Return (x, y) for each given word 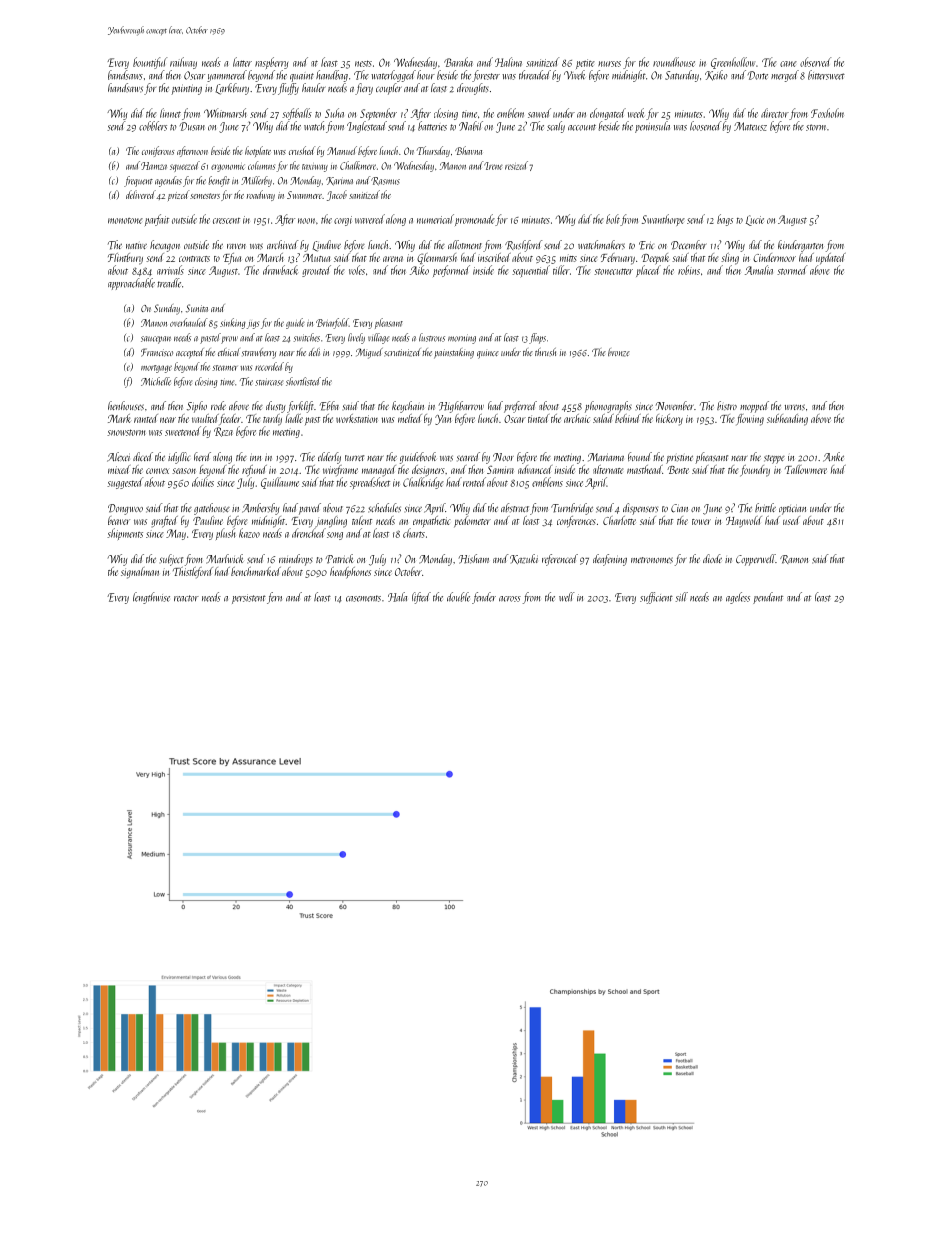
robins (689, 270)
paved (310, 509)
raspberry (271, 63)
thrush (545, 352)
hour (426, 75)
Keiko (716, 75)
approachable (131, 284)
